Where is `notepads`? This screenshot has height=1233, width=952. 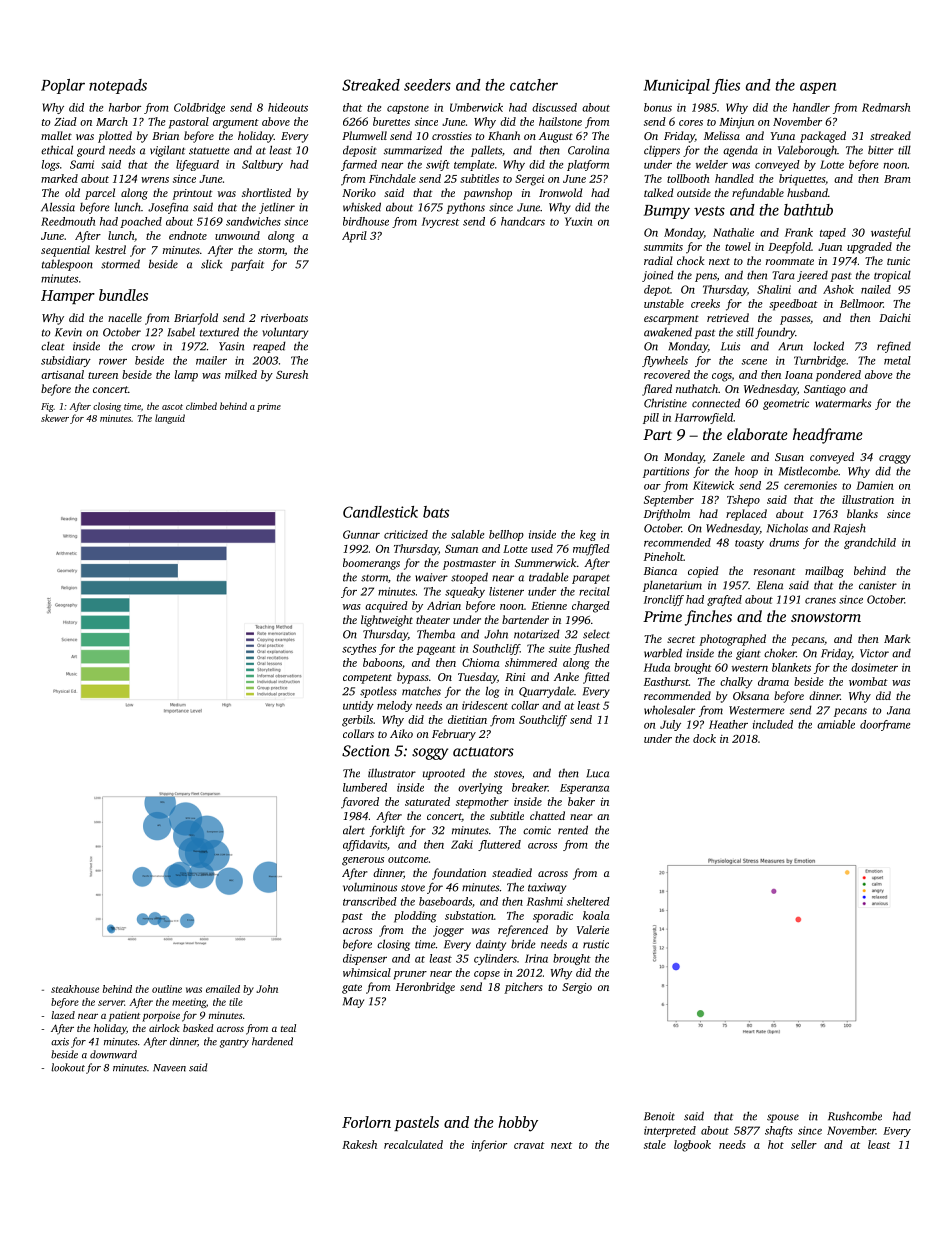 notepads is located at coordinates (118, 86).
